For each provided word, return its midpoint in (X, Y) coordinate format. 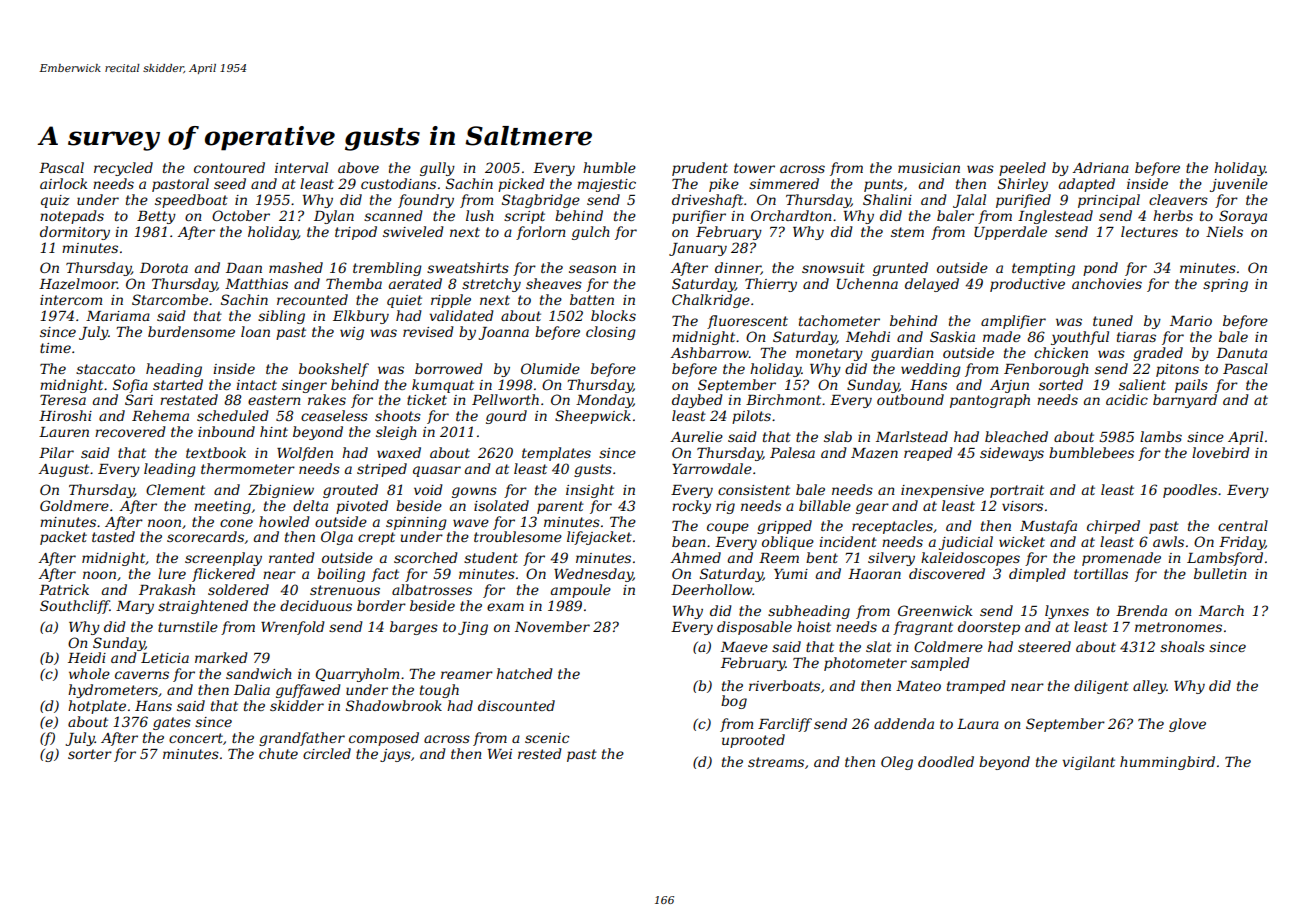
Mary (135, 607)
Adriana (1100, 167)
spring (1225, 285)
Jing (473, 628)
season (592, 269)
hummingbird (1167, 763)
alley (1149, 687)
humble (609, 167)
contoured (229, 167)
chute (278, 753)
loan (255, 331)
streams (776, 762)
